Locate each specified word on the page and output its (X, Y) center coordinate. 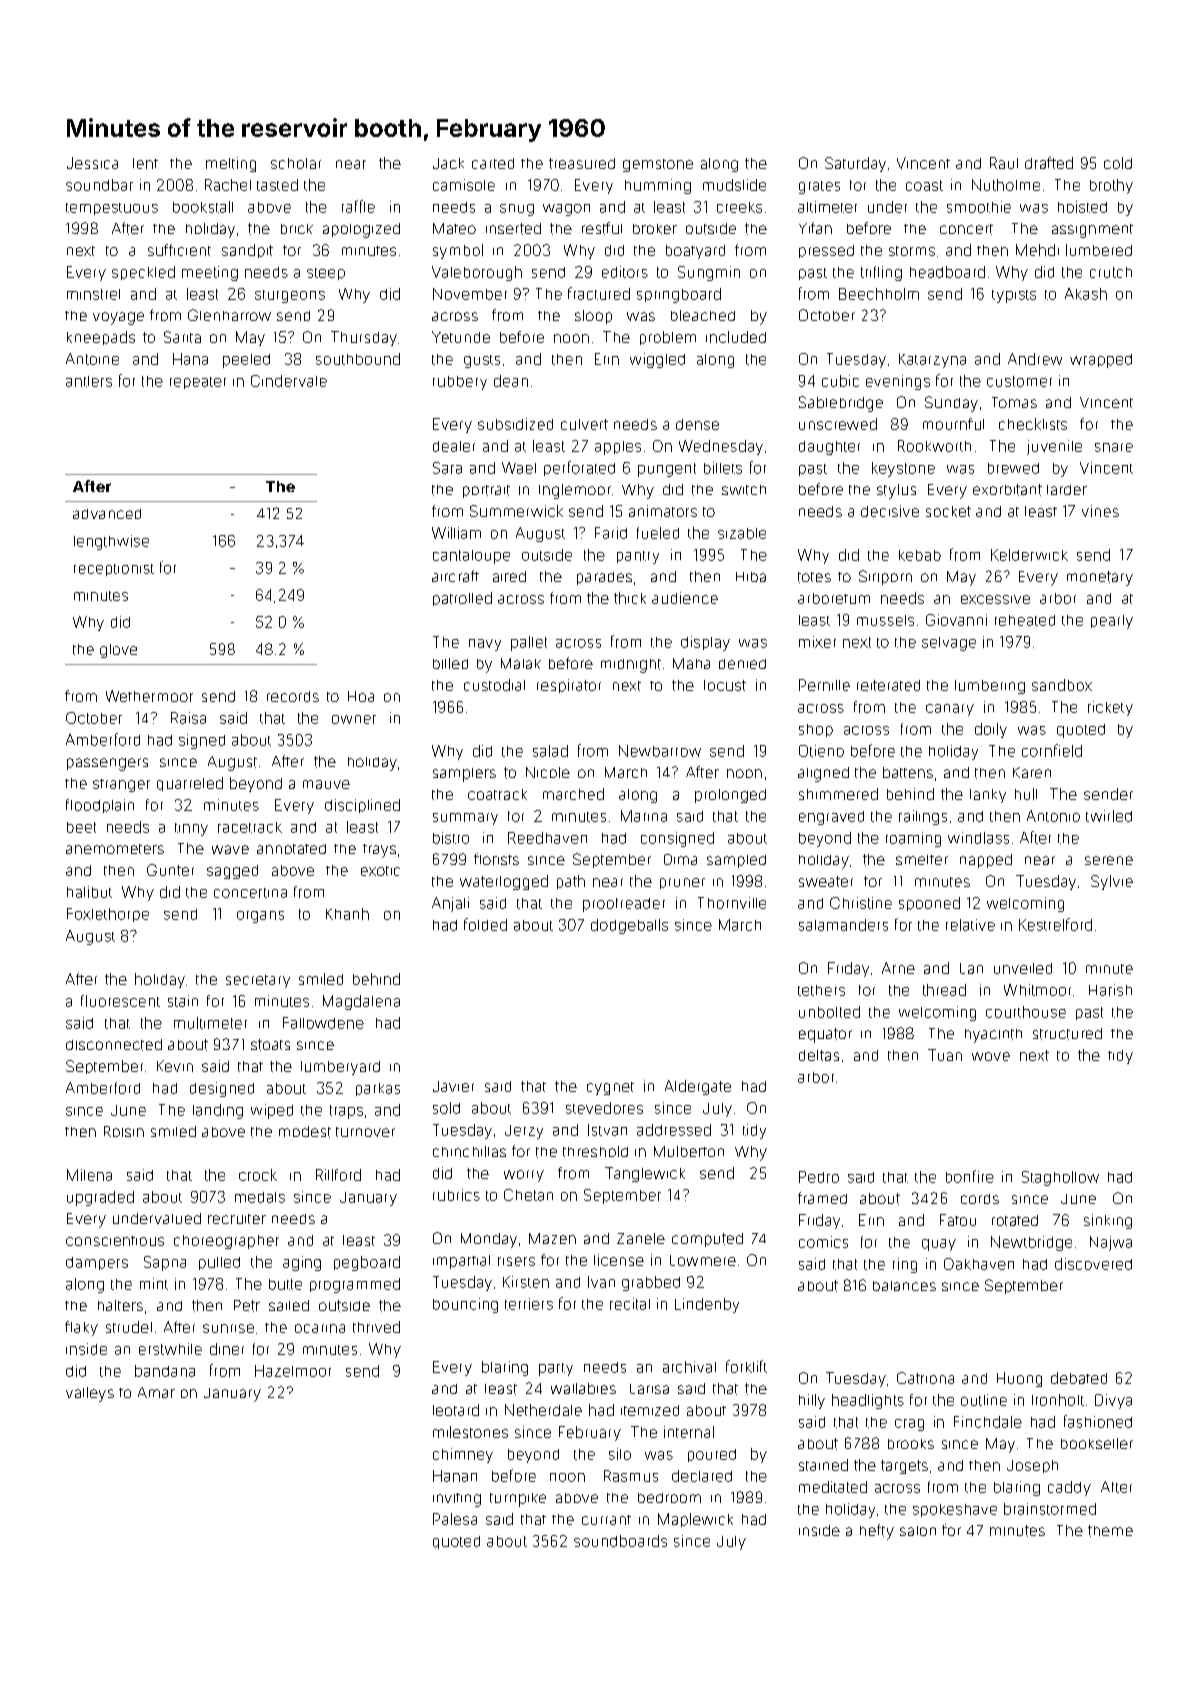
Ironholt (1058, 1400)
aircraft (455, 576)
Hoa (361, 696)
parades (604, 578)
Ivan (601, 1282)
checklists (1033, 424)
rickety (1110, 708)
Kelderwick (1029, 555)
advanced (107, 514)
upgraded (100, 1198)
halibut (89, 892)
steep (326, 274)
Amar (156, 1392)
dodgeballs (629, 926)
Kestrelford (1055, 924)
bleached (703, 315)
